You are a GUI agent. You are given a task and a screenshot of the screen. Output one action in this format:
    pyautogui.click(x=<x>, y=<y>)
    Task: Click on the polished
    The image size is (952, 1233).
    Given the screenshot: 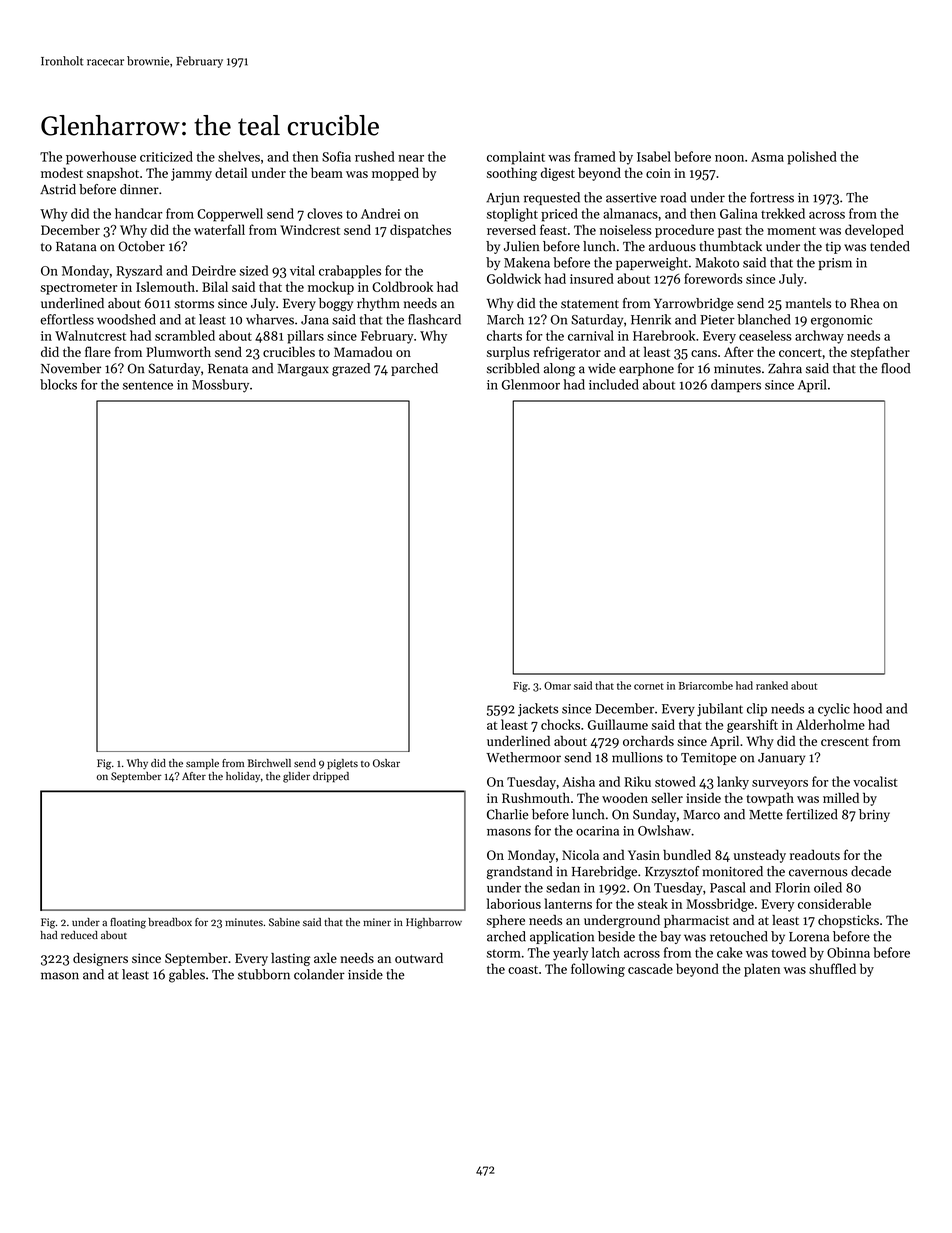 What is the action you would take?
    pyautogui.click(x=812, y=158)
